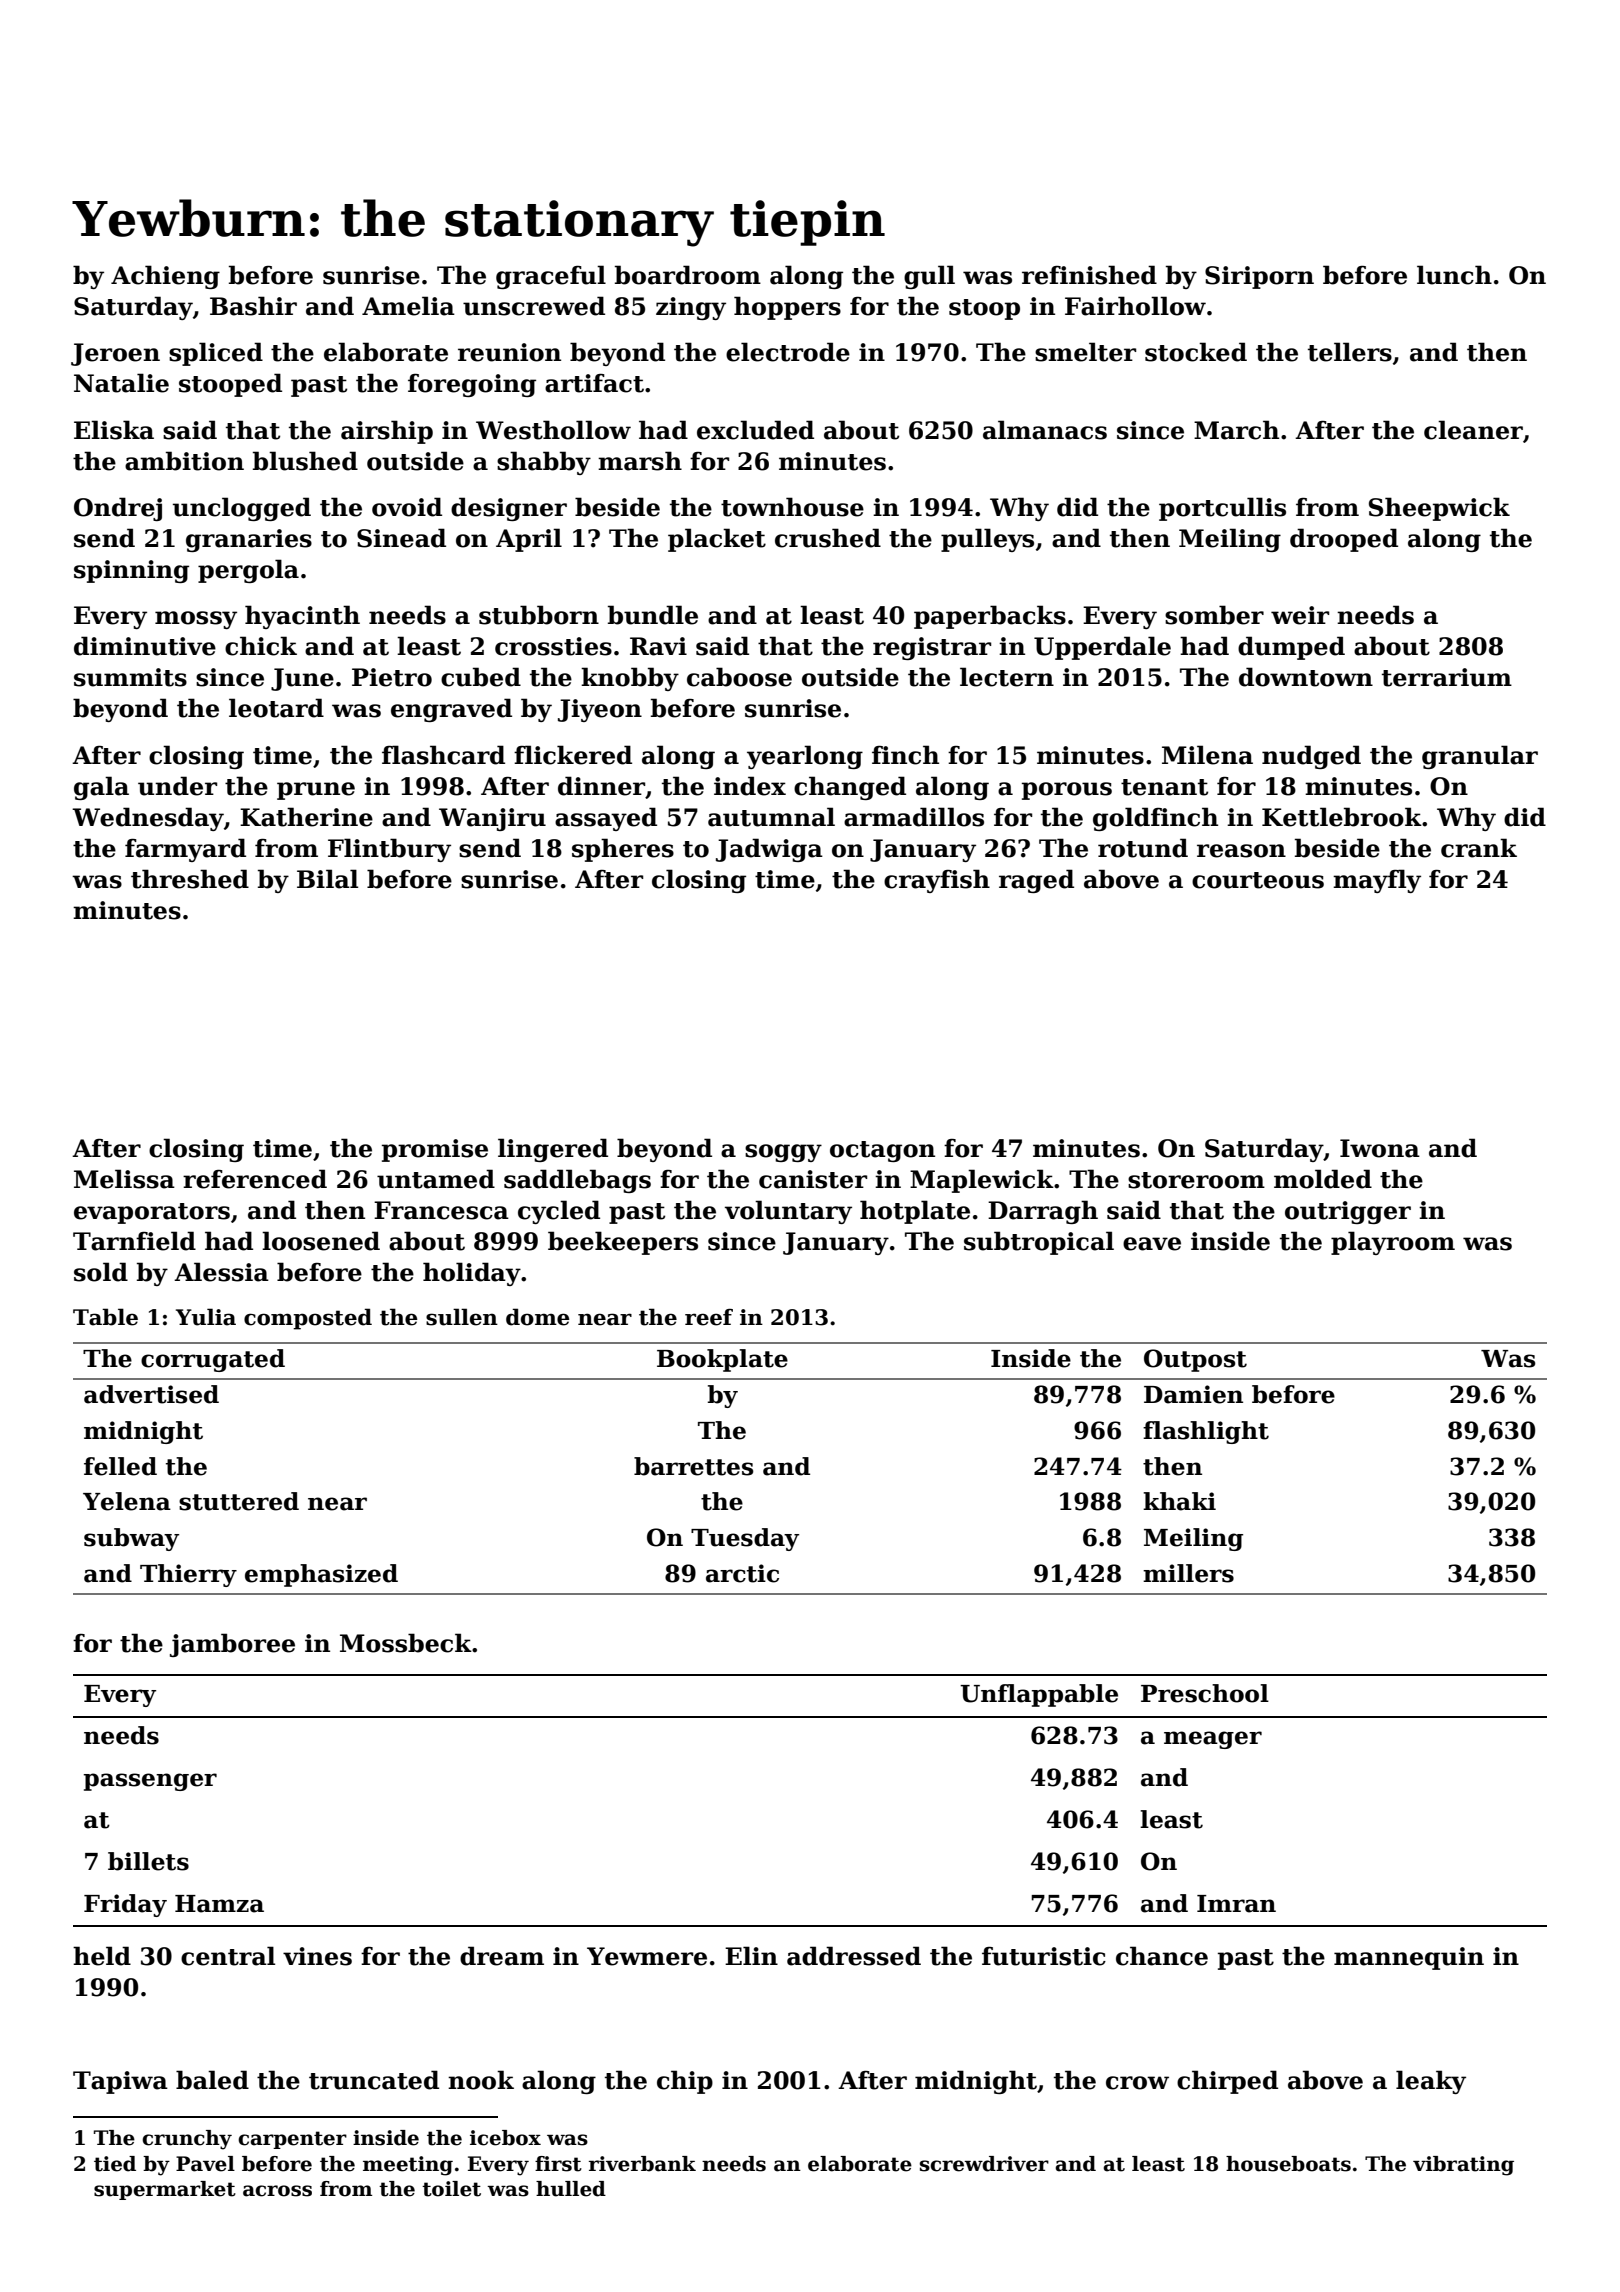 The image size is (1620, 2292). Describe the element at coordinates (165, 277) in the page. I see `Achieng` at that location.
